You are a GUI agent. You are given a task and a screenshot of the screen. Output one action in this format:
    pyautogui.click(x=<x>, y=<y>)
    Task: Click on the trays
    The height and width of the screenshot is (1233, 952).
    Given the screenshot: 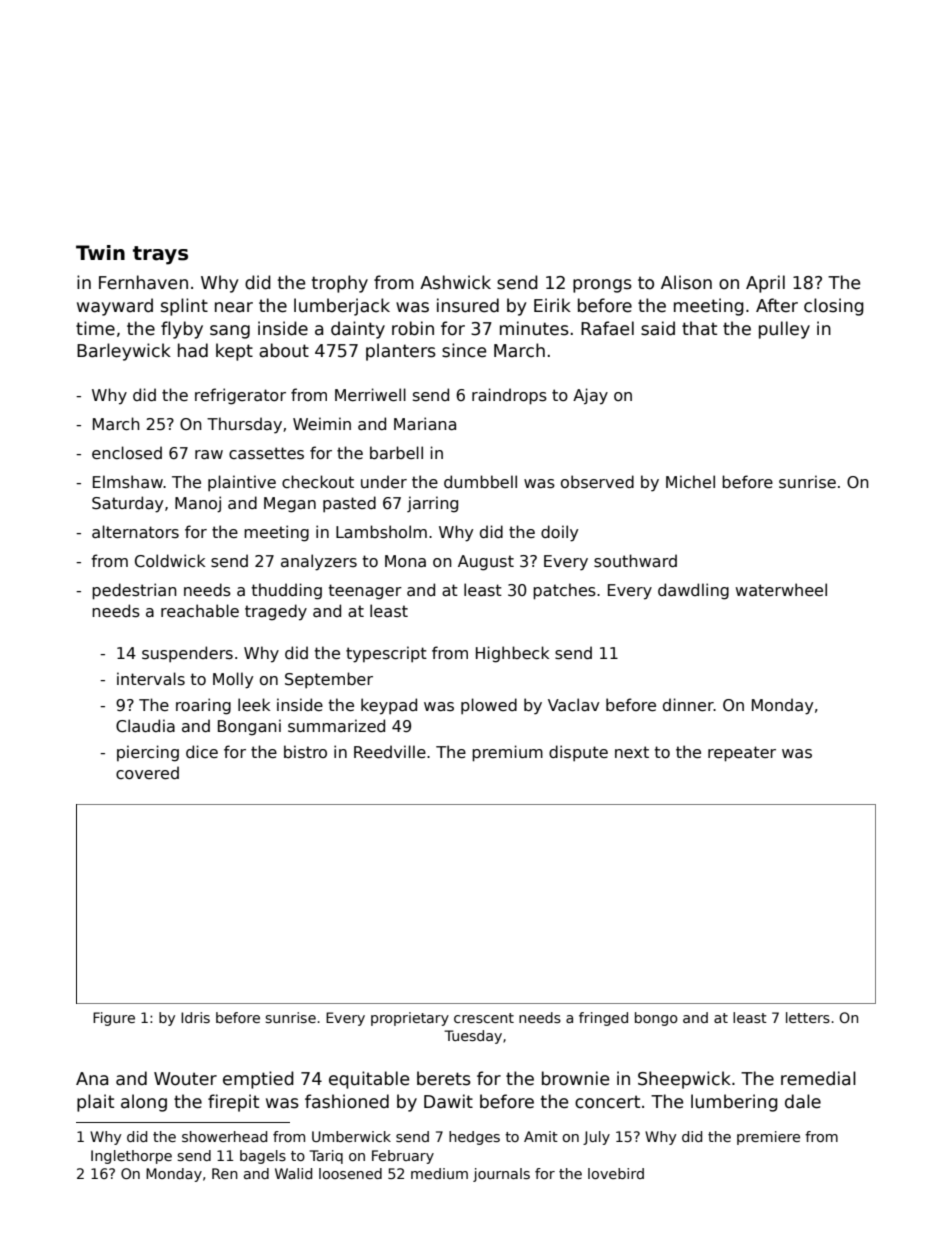 What is the action you would take?
    pyautogui.click(x=160, y=255)
